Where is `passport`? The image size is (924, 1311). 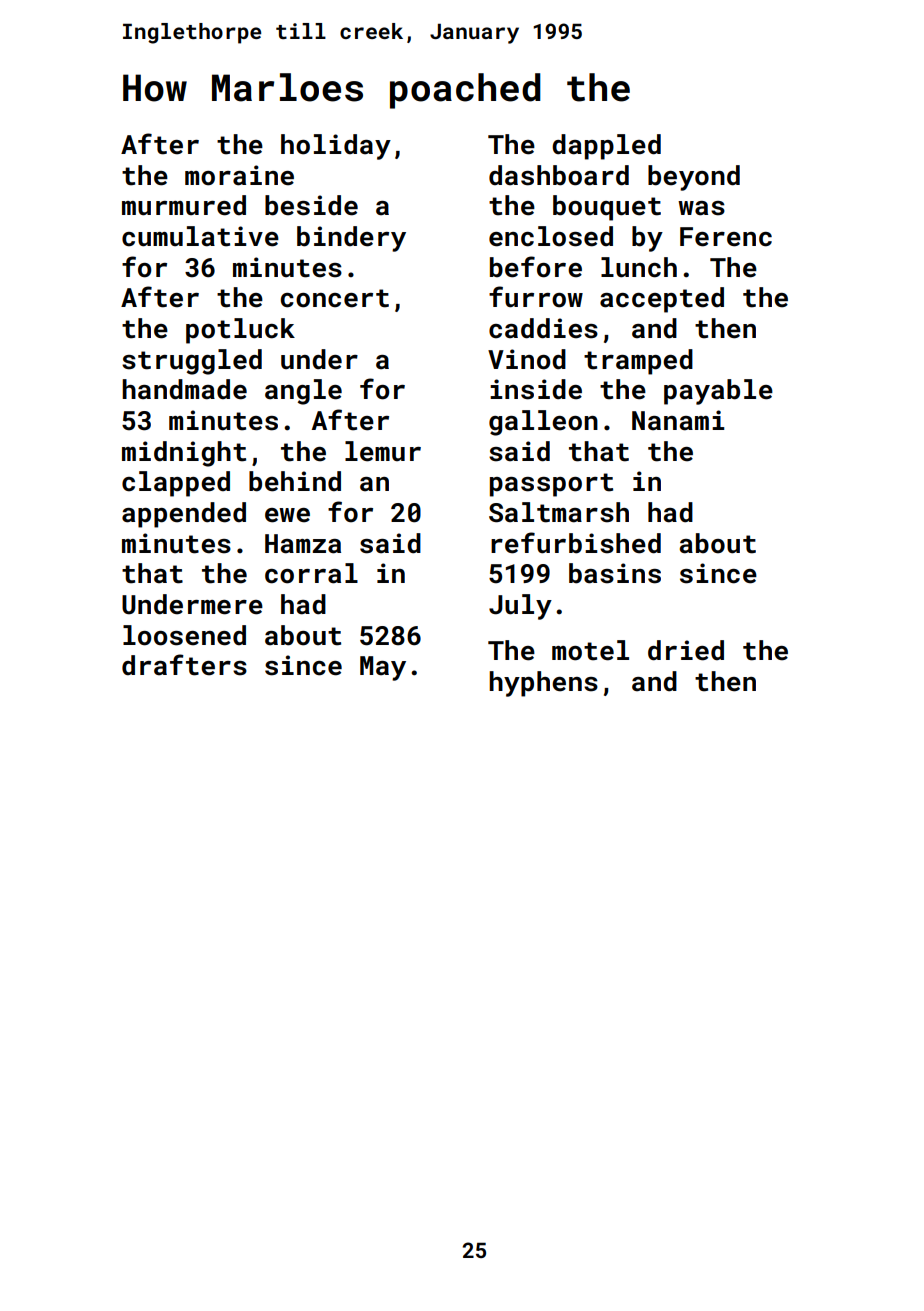
passport is located at coordinates (551, 485).
